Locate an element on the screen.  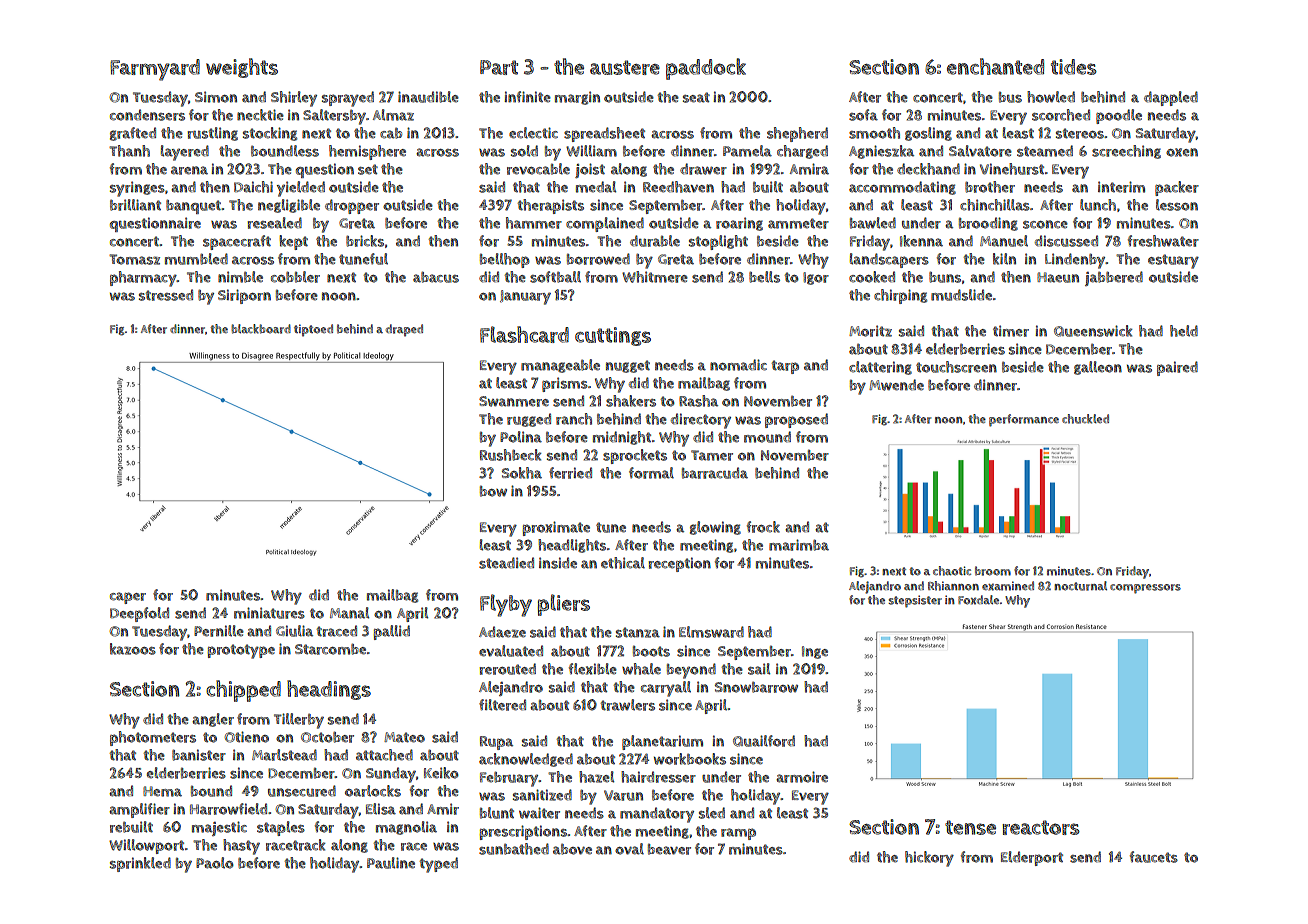
timer is located at coordinates (1011, 331).
